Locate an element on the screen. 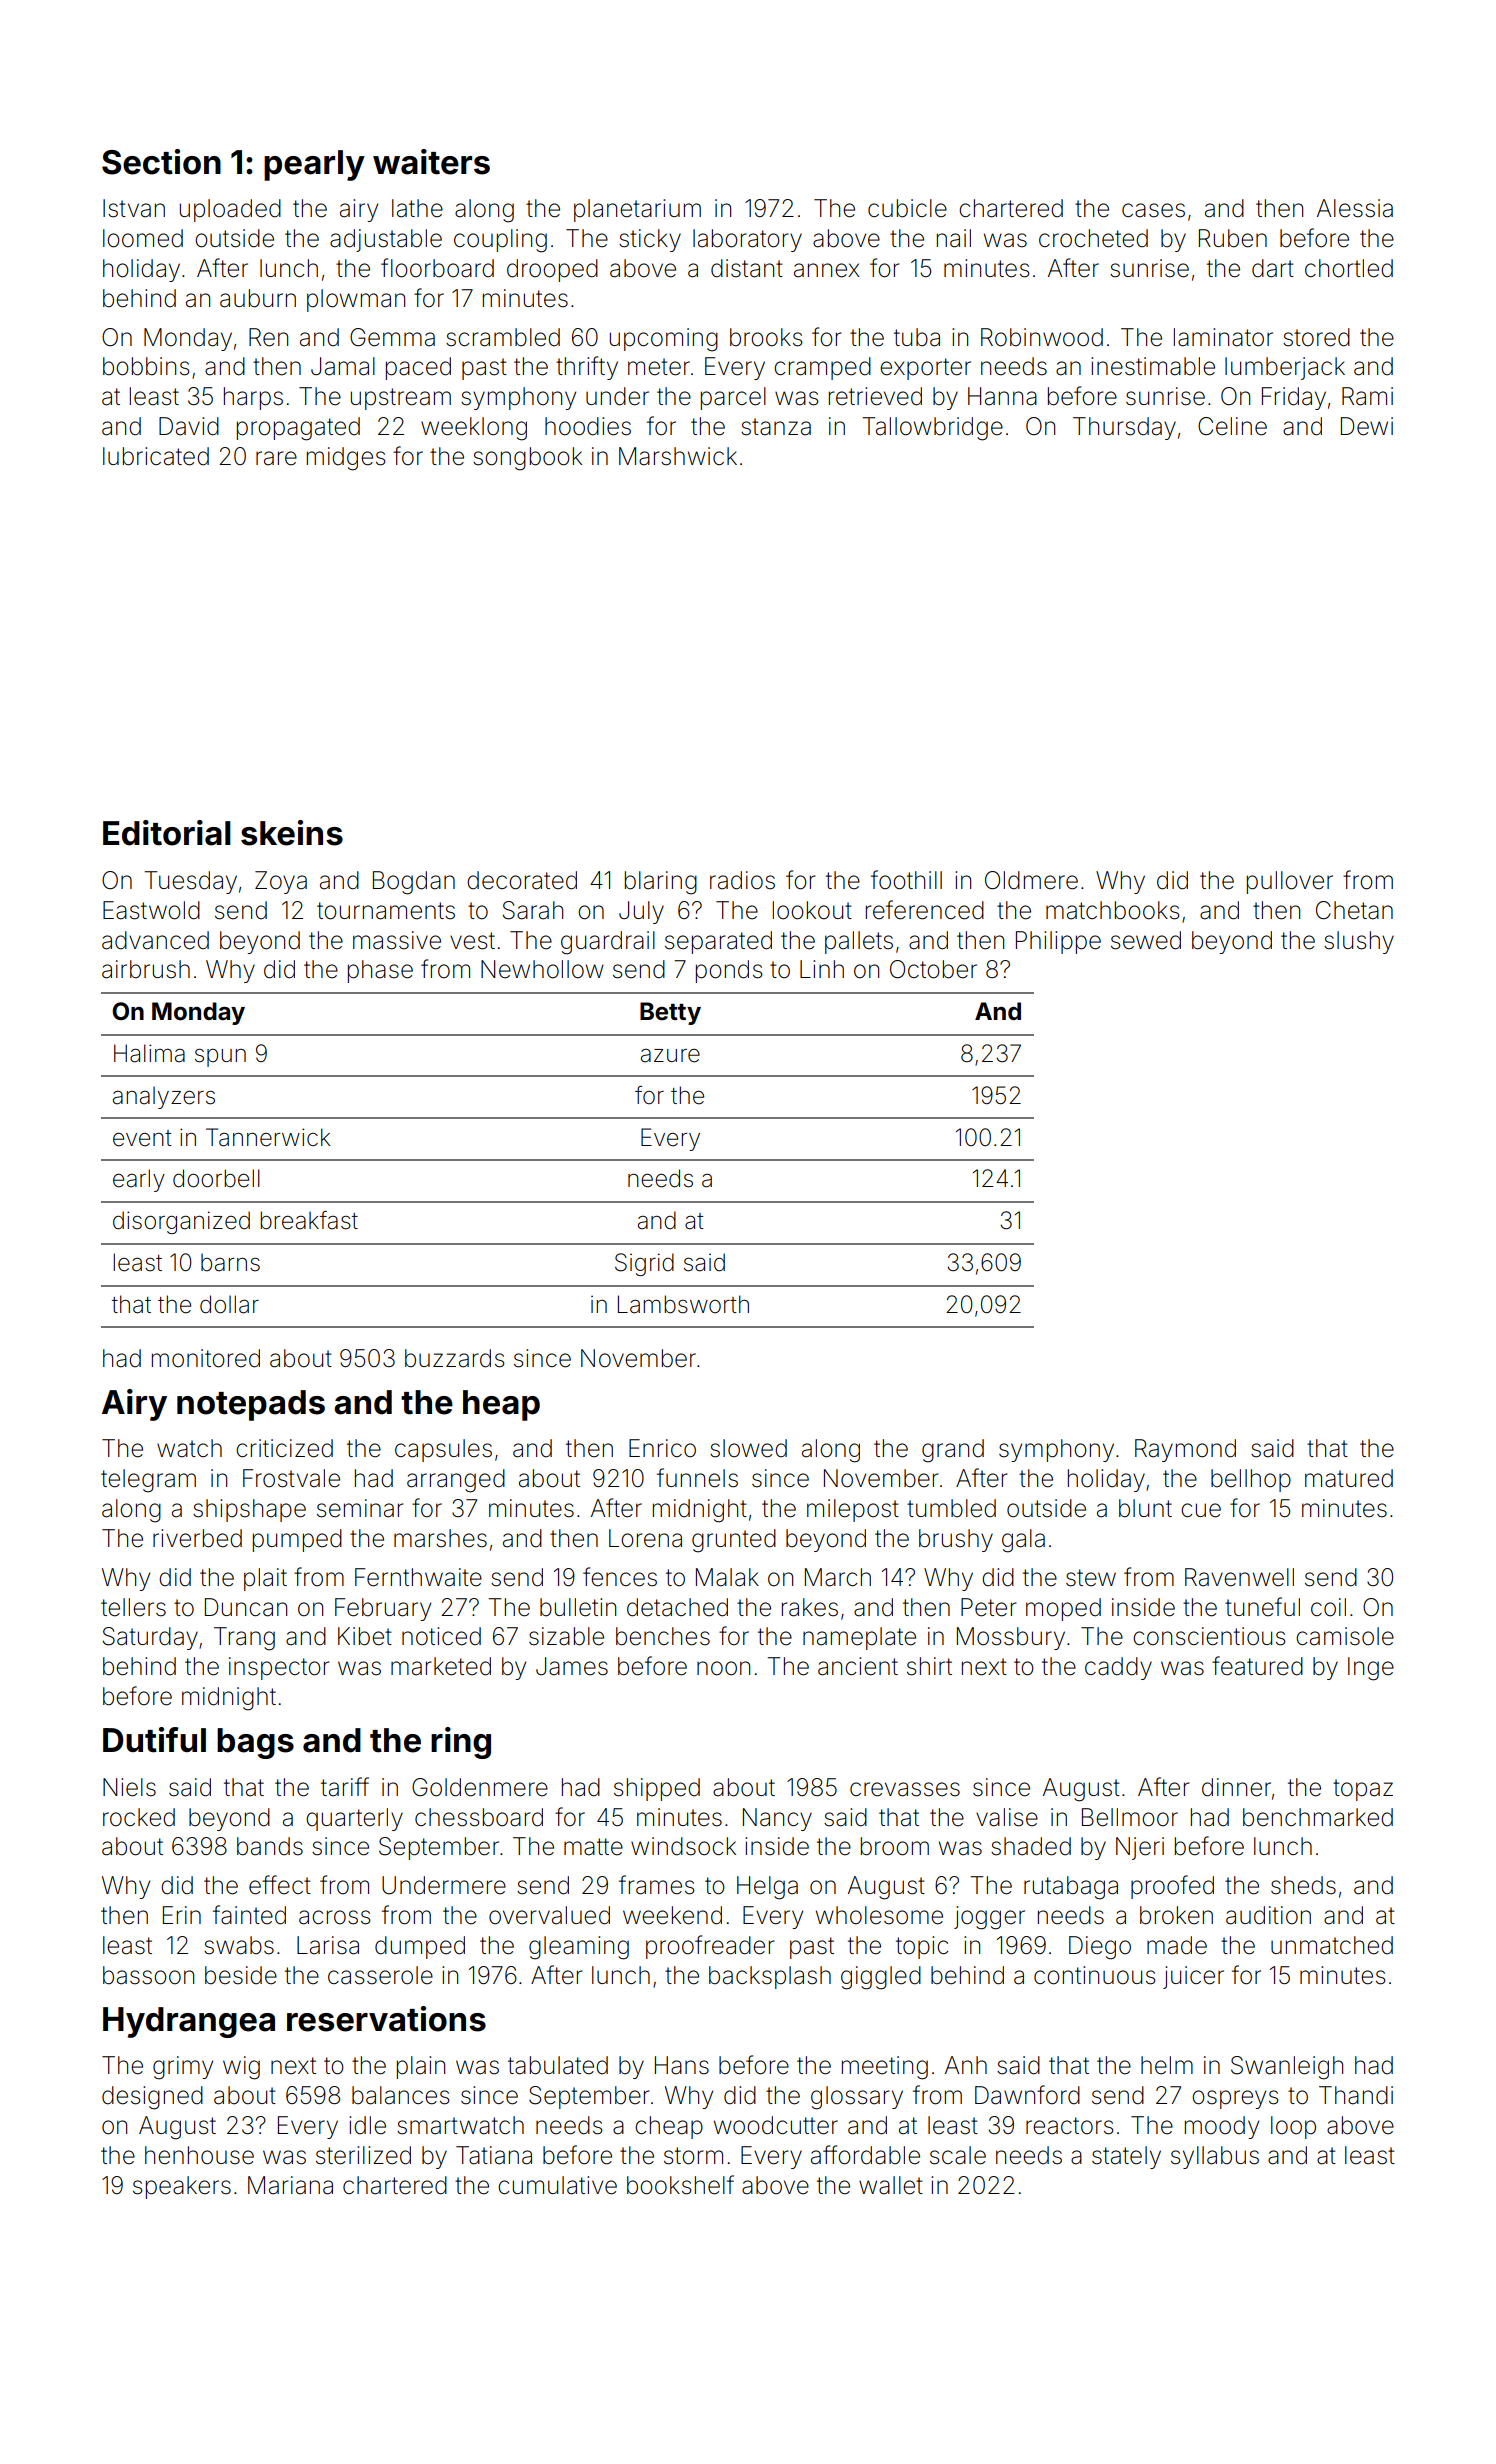  slowed is located at coordinates (748, 1448).
